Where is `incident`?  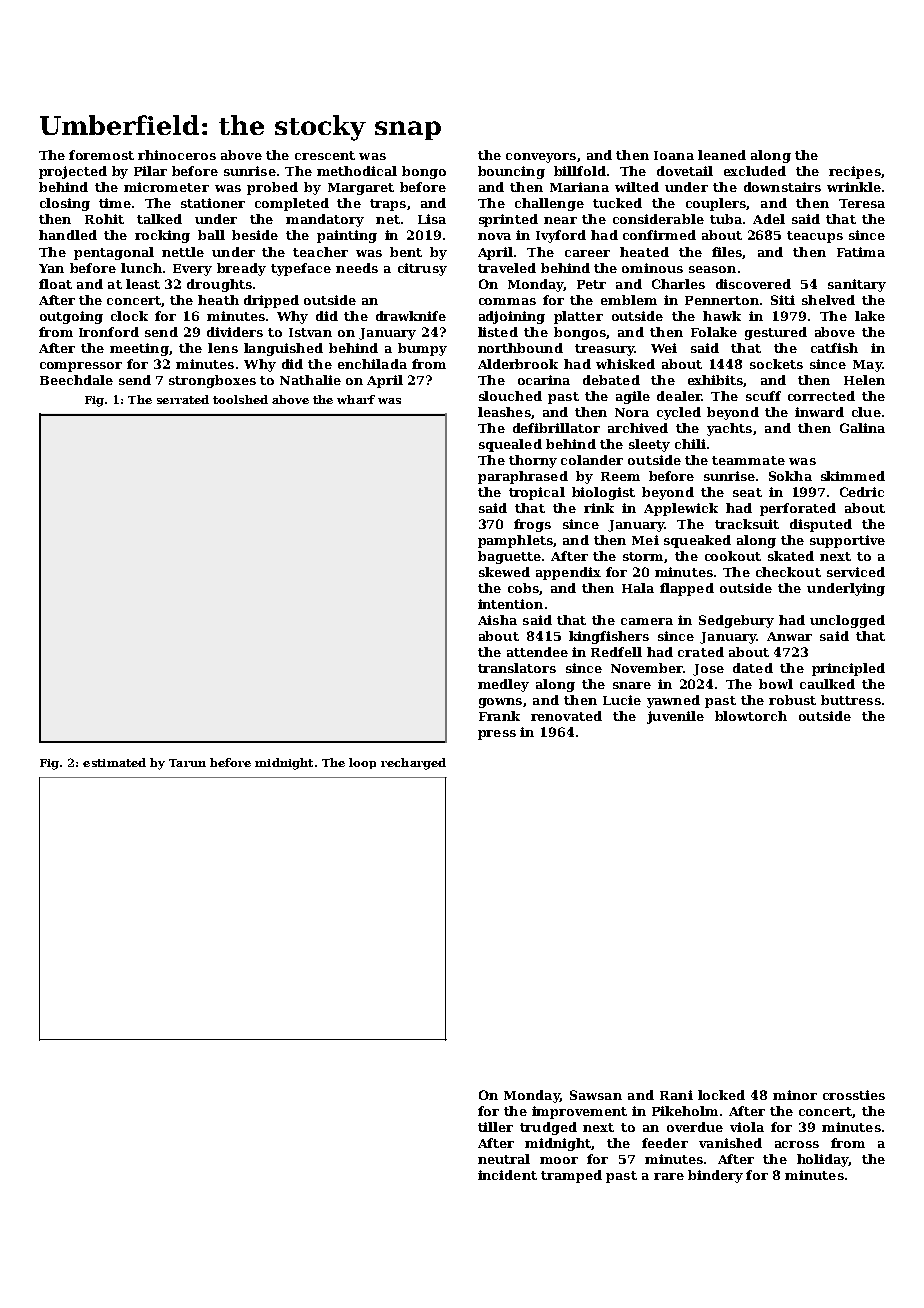 incident is located at coordinates (507, 1175).
